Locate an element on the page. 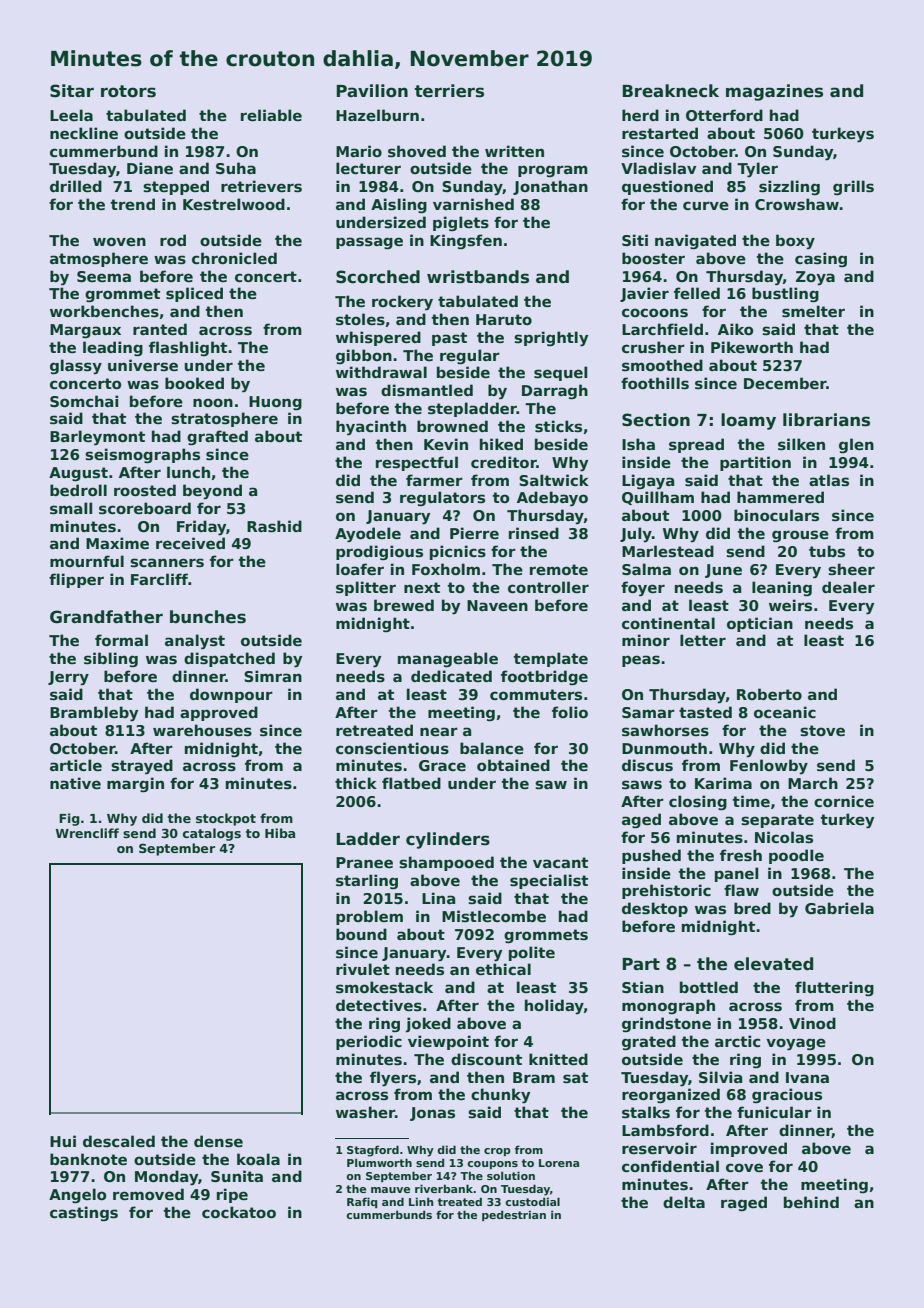 The width and height of the document is (924, 1308). program is located at coordinates (553, 171).
